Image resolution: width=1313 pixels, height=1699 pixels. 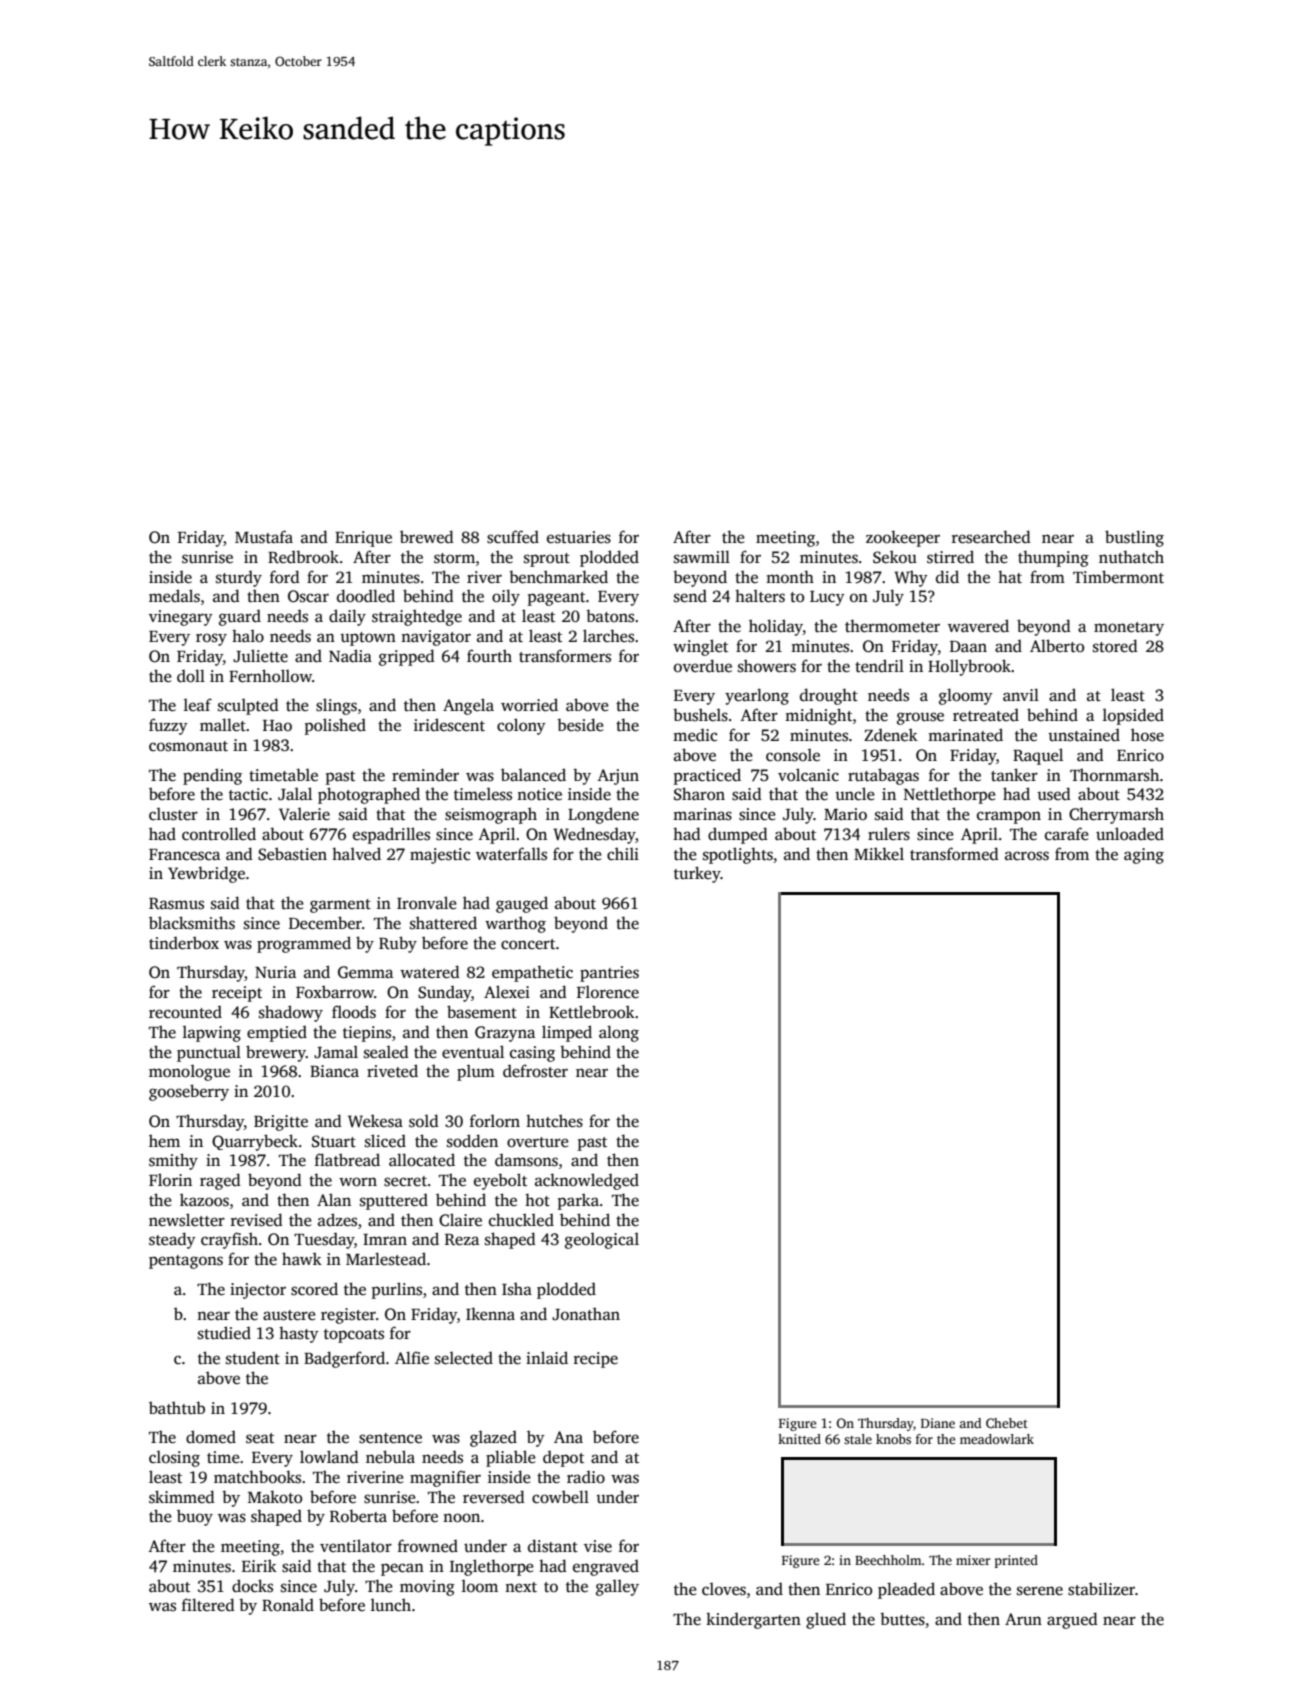 What do you see at coordinates (174, 596) in the screenshot?
I see `medals` at bounding box center [174, 596].
